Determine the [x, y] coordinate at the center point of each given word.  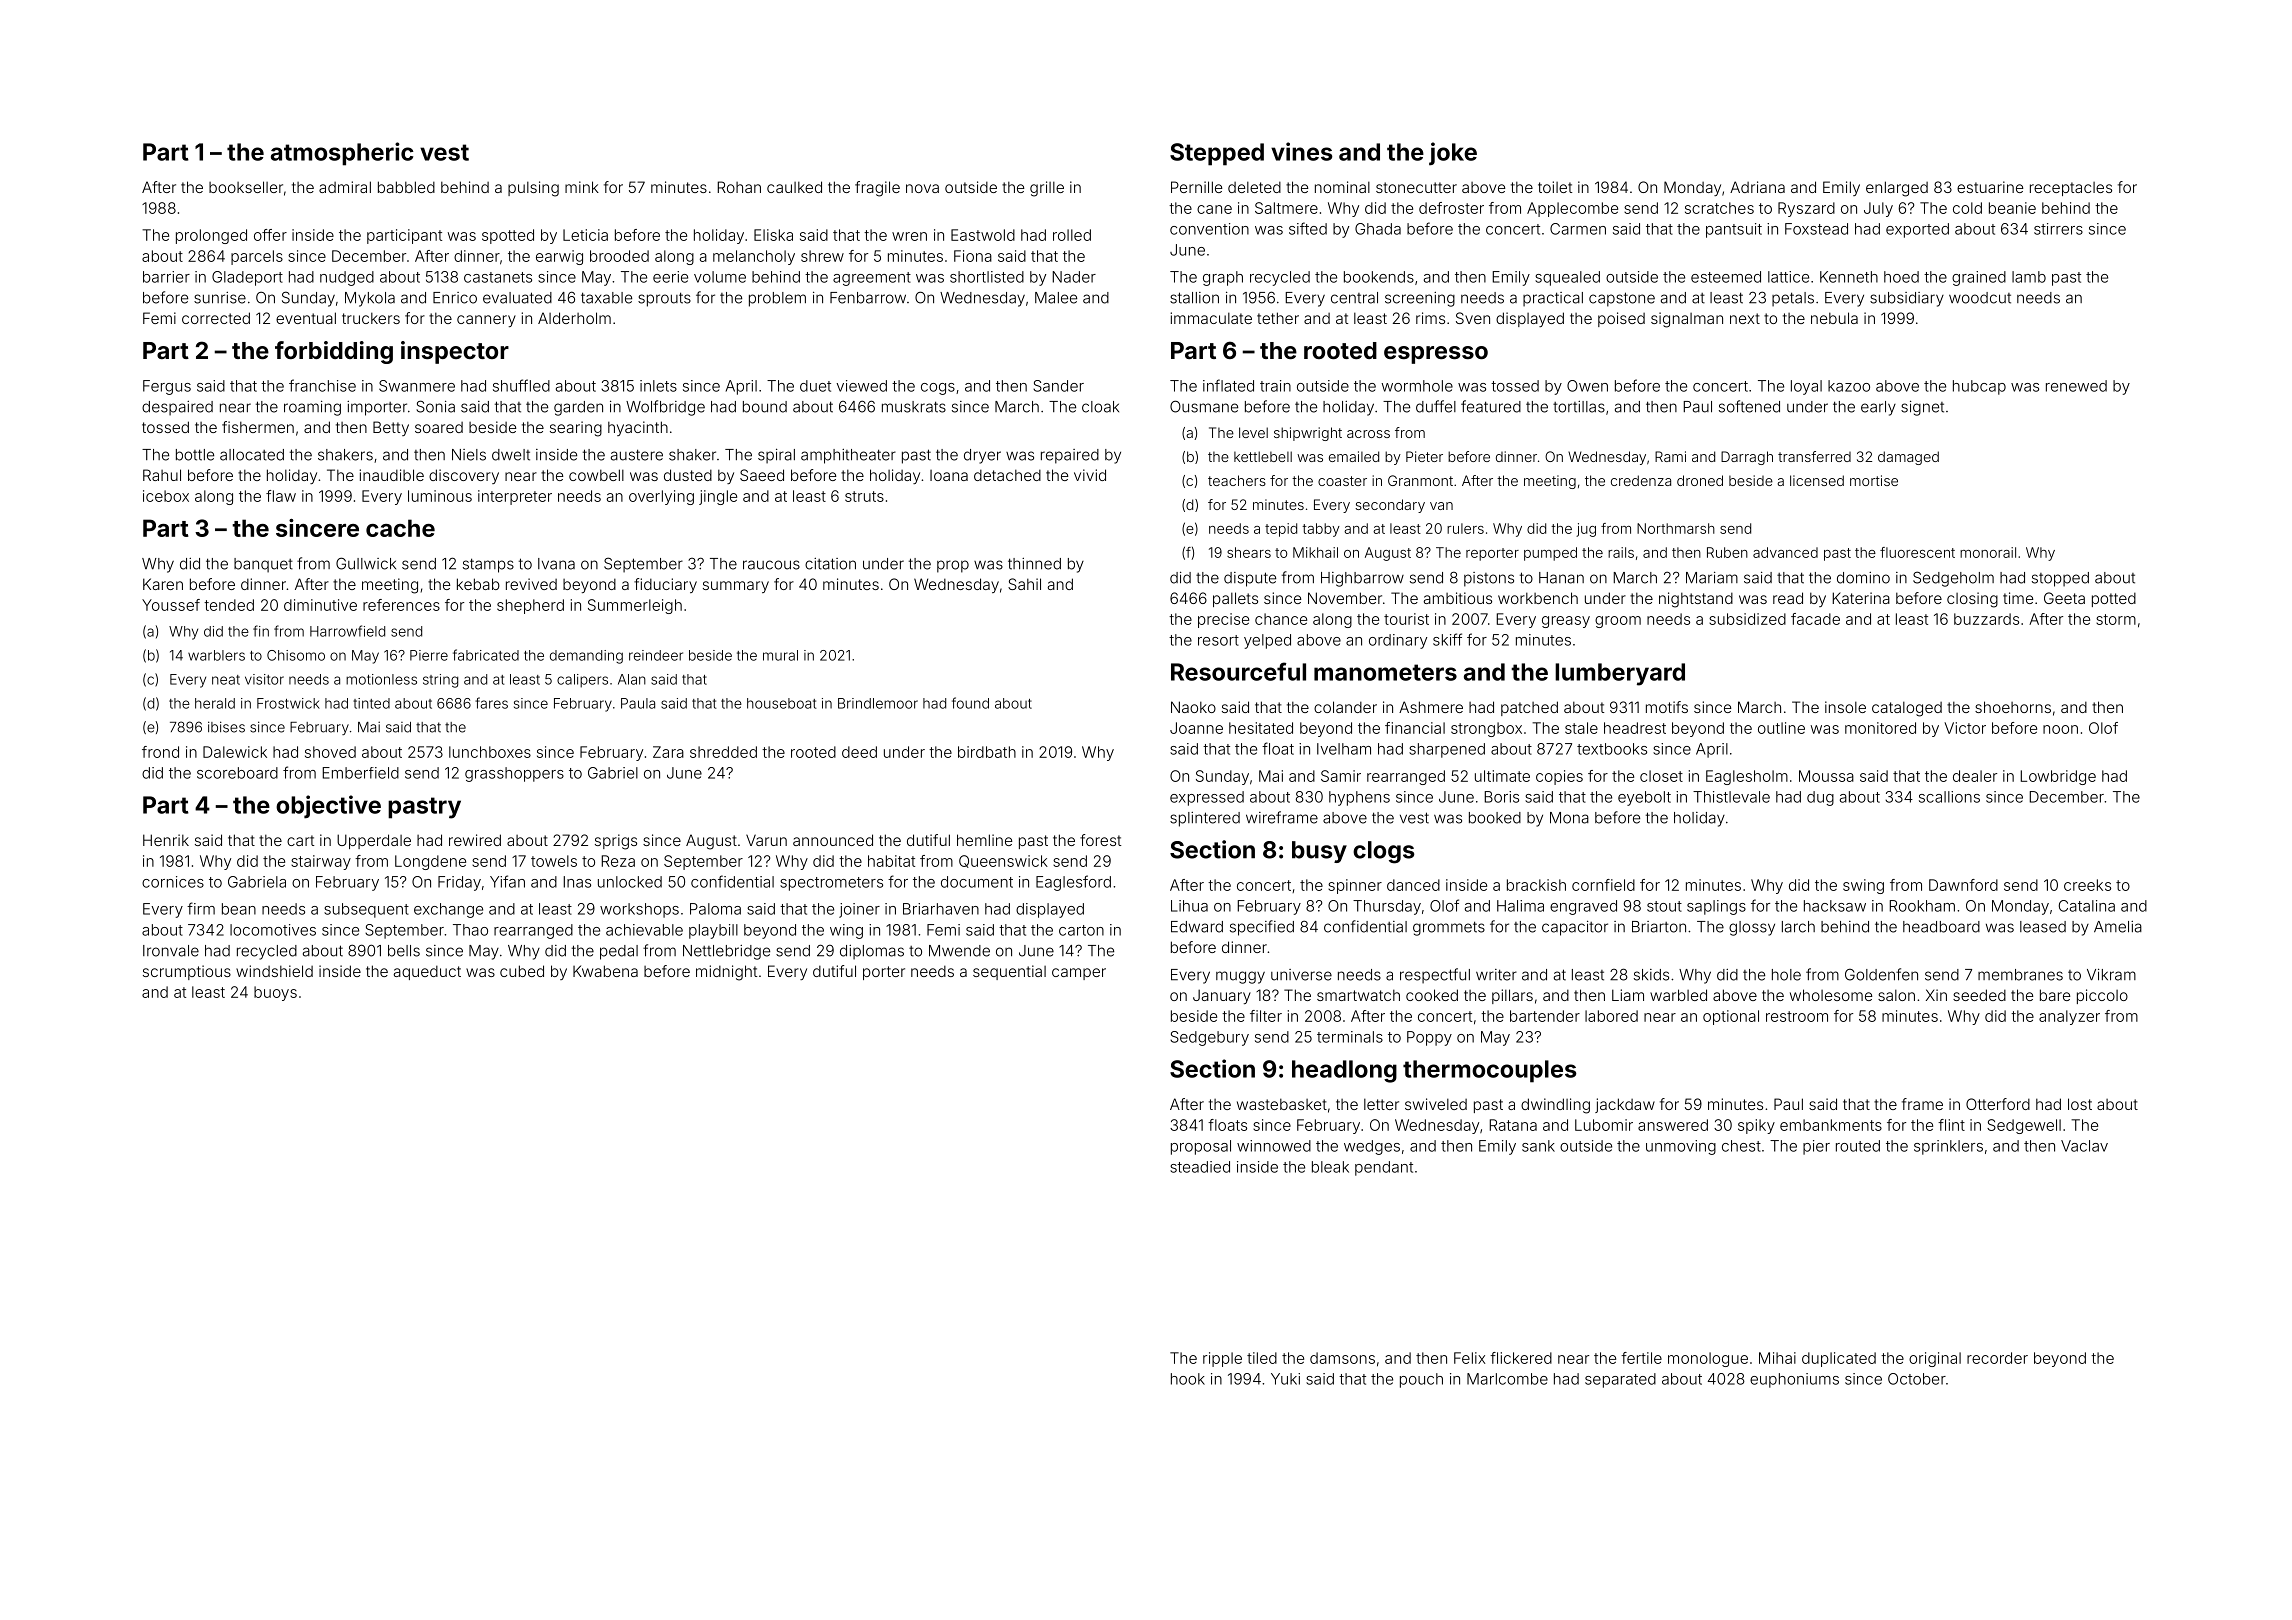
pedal [619, 952]
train [1275, 386]
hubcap [1979, 387]
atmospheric [342, 154]
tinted [371, 703]
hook [1188, 1379]
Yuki [1285, 1379]
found [970, 703]
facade [1815, 619]
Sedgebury [1209, 1038]
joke [1453, 154]
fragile [877, 189]
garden [578, 408]
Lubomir [1604, 1125]
